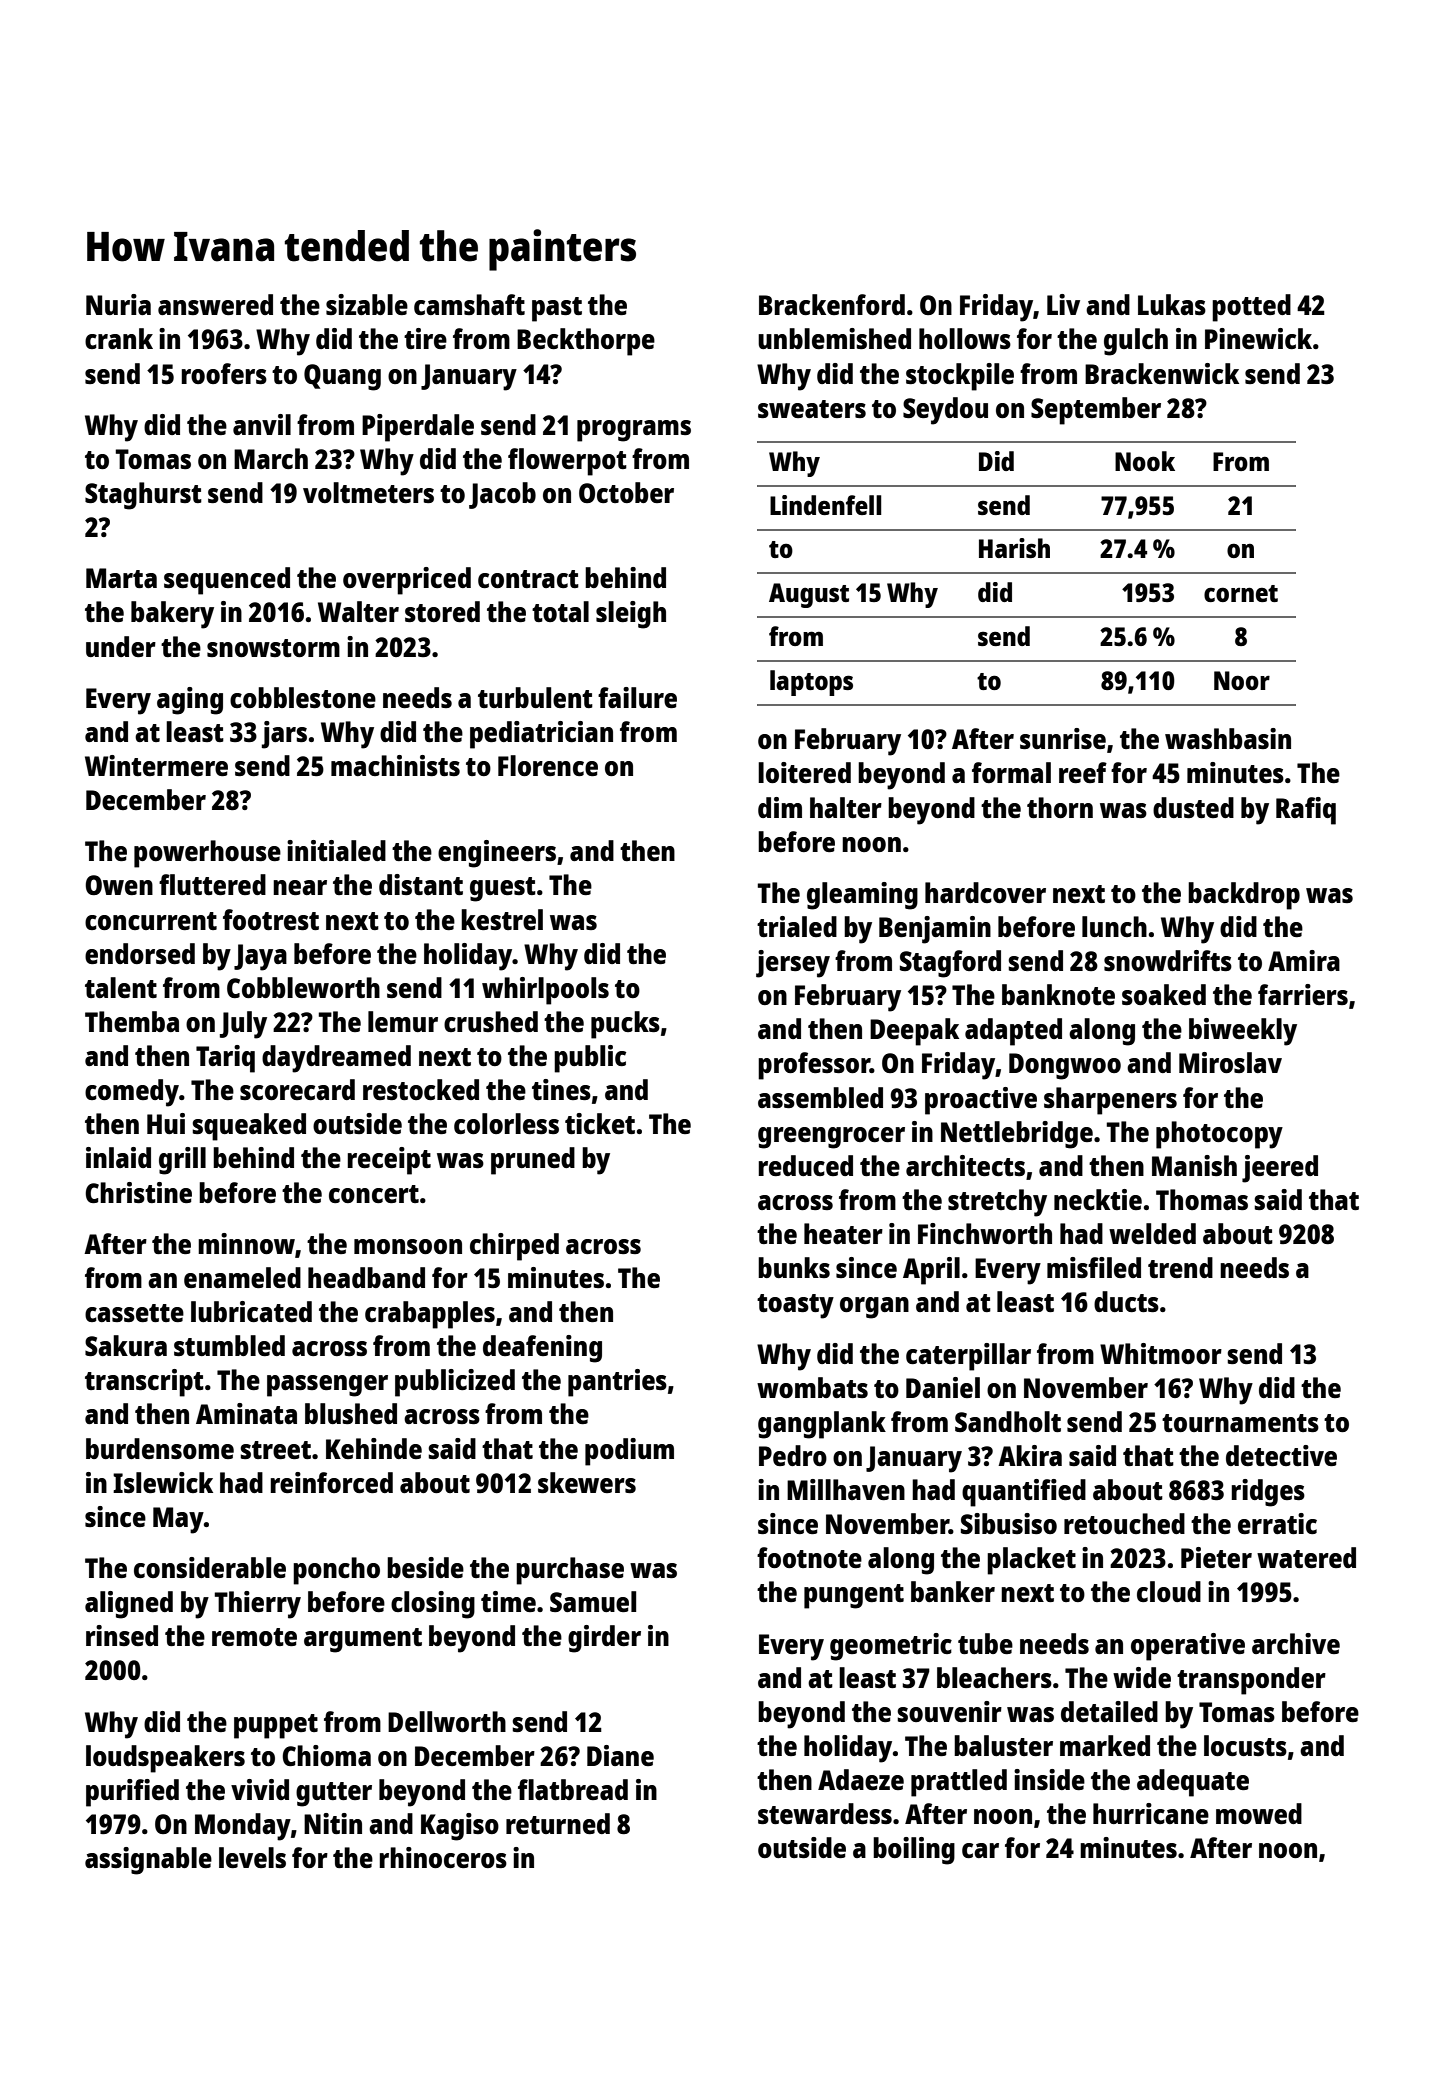 The width and height of the screenshot is (1450, 2100). What do you see at coordinates (1145, 461) in the screenshot?
I see `Nook` at bounding box center [1145, 461].
